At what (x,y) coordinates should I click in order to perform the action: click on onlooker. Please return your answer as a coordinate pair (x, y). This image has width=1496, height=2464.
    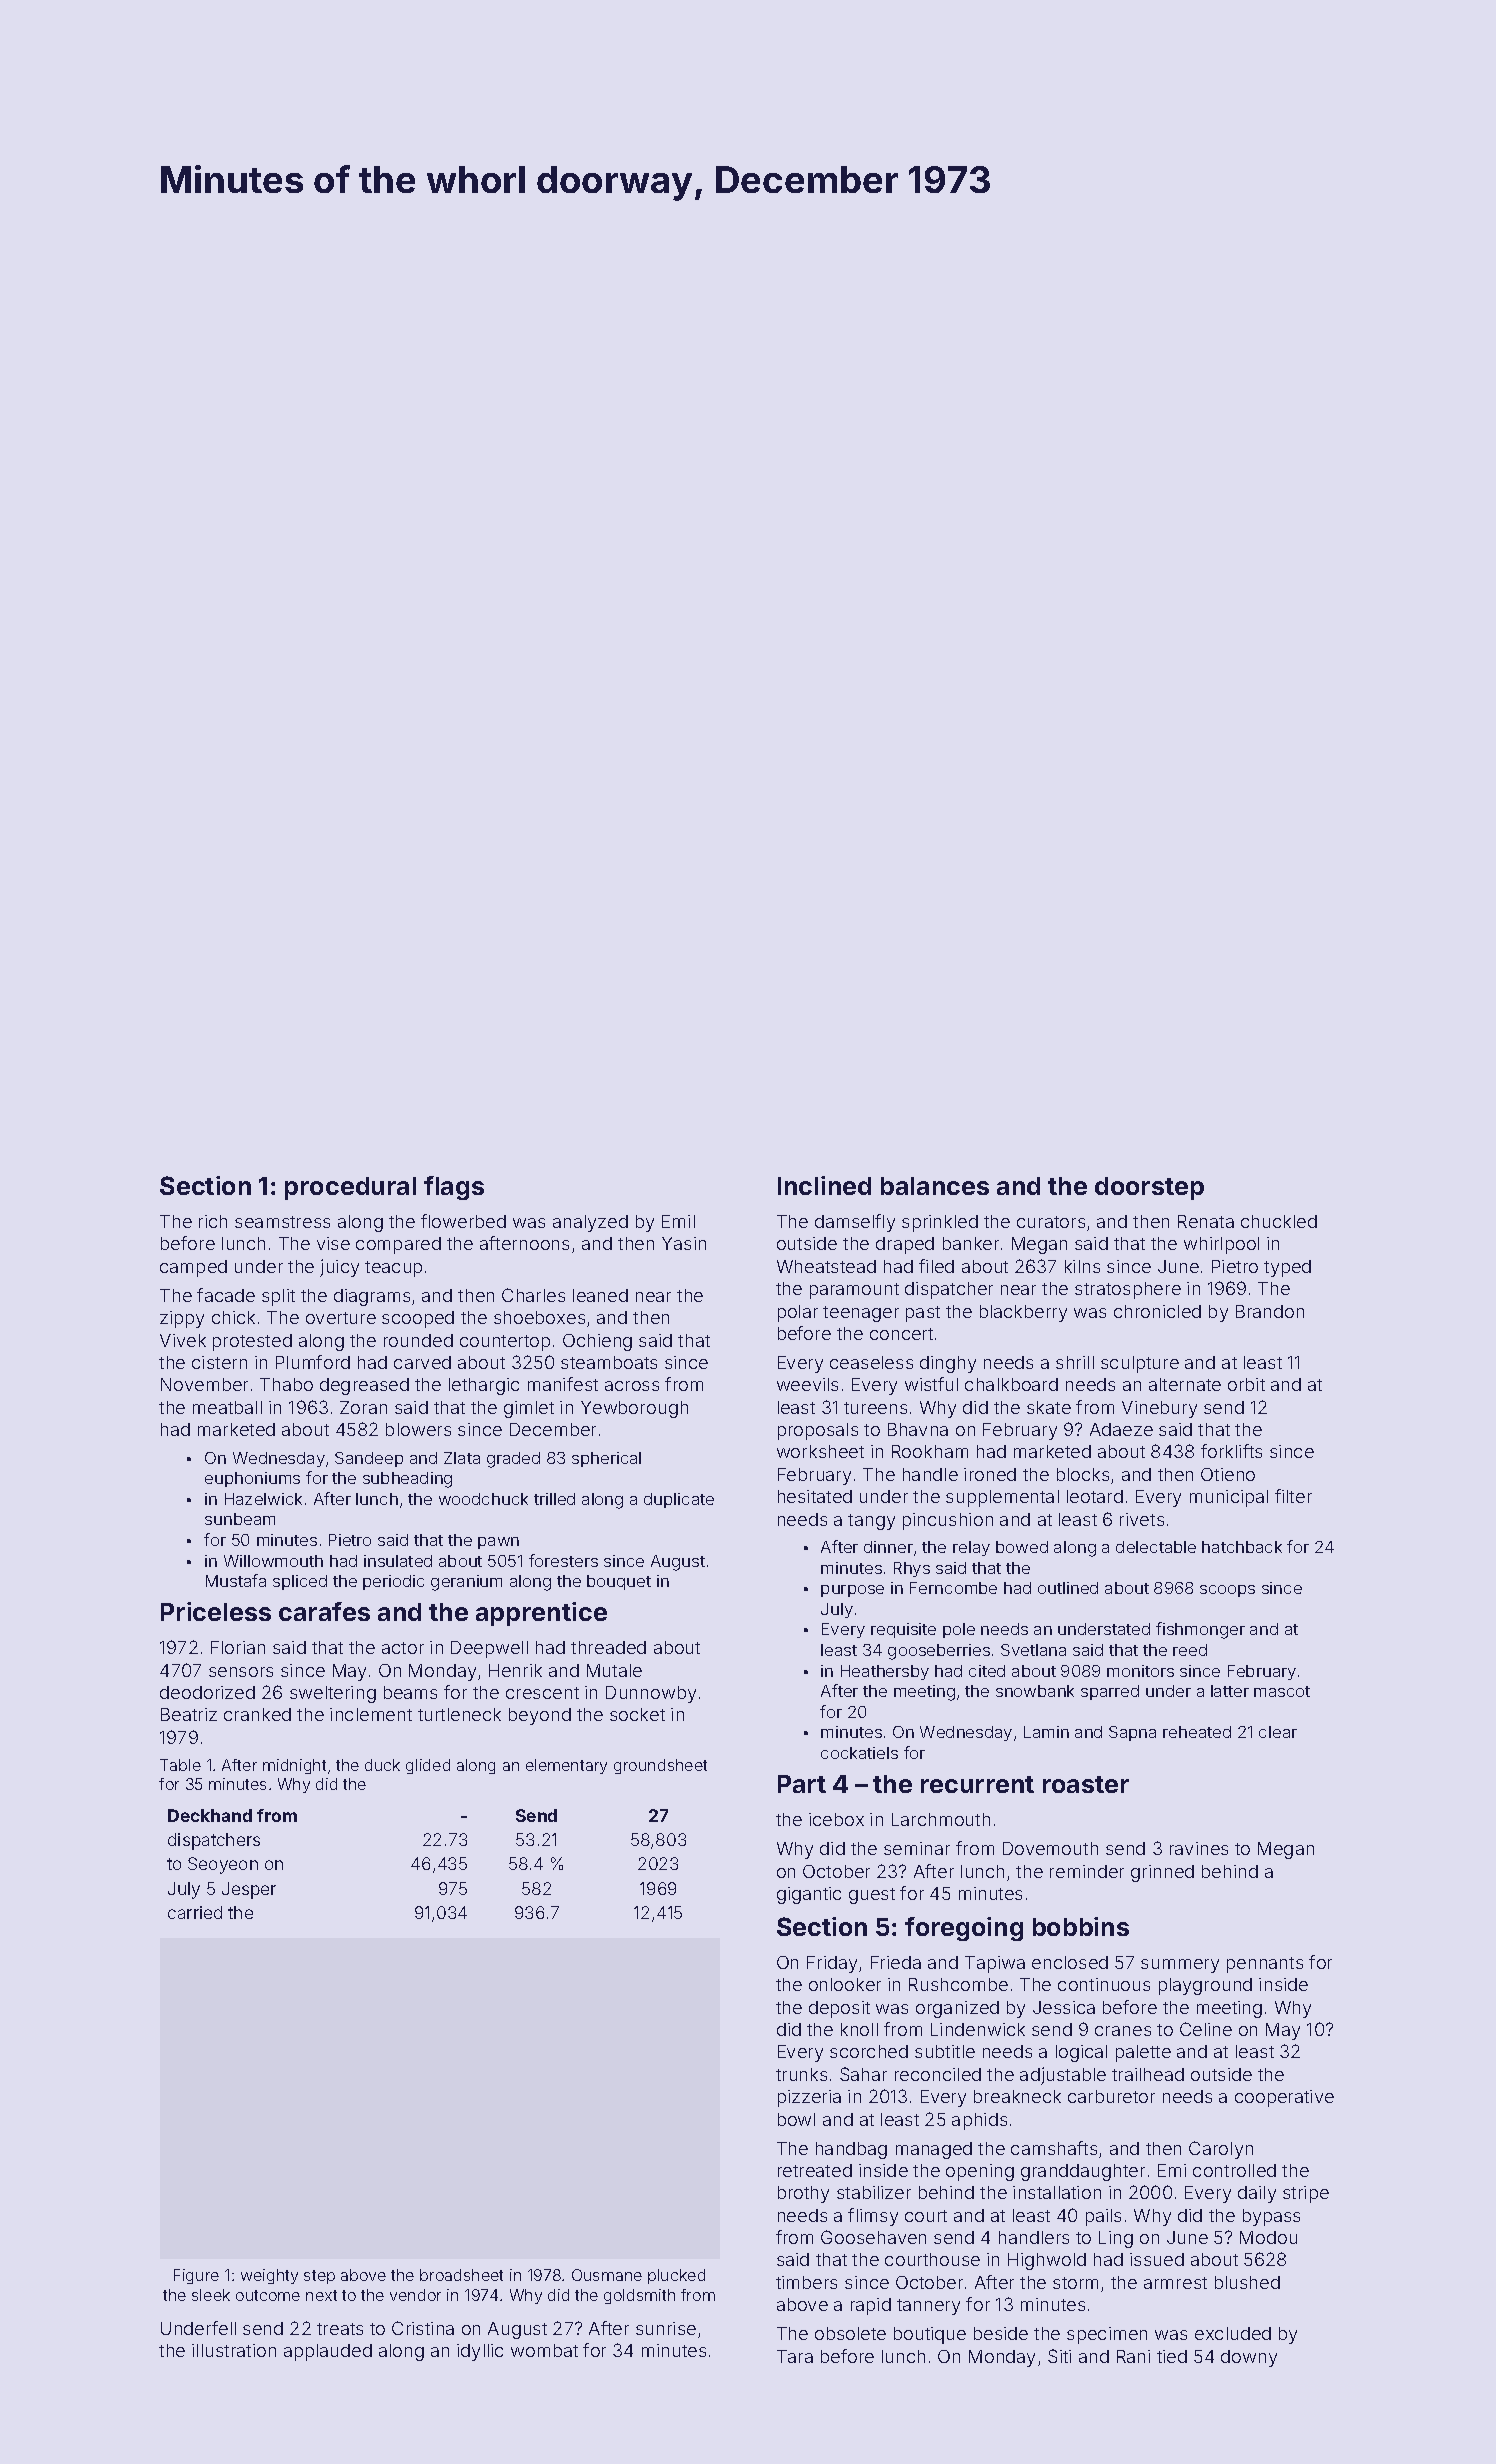
    Looking at the image, I should click on (845, 1984).
